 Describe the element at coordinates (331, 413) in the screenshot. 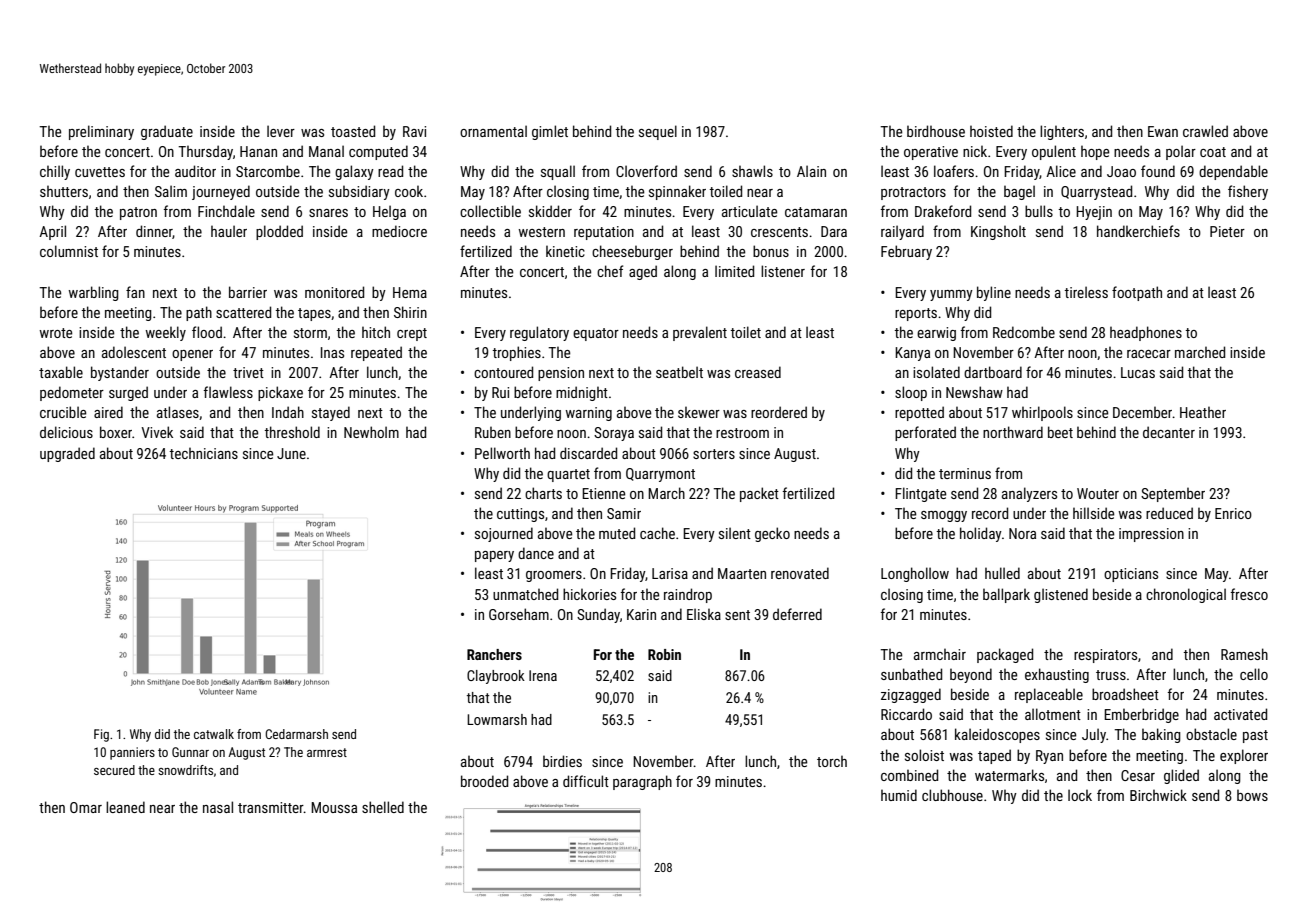

I see `stayed` at that location.
